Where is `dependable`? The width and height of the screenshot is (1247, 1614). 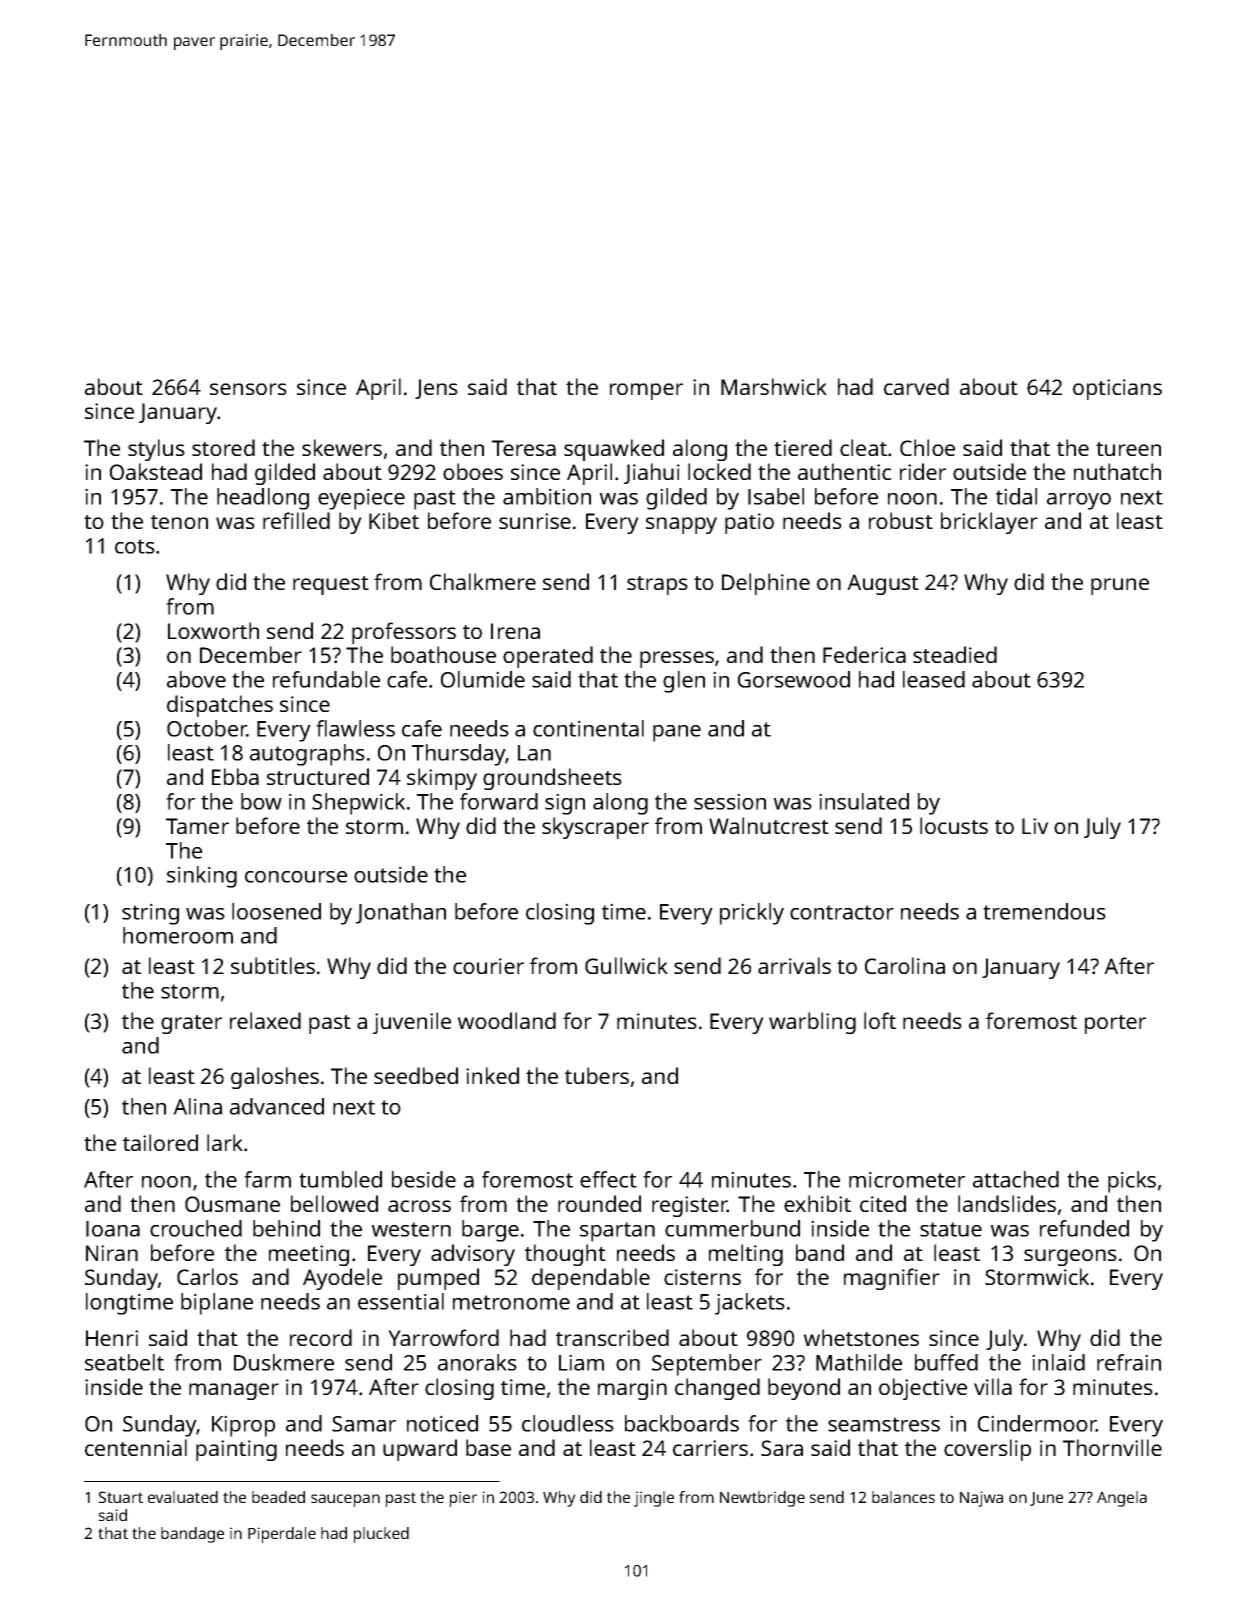 dependable is located at coordinates (591, 1279).
